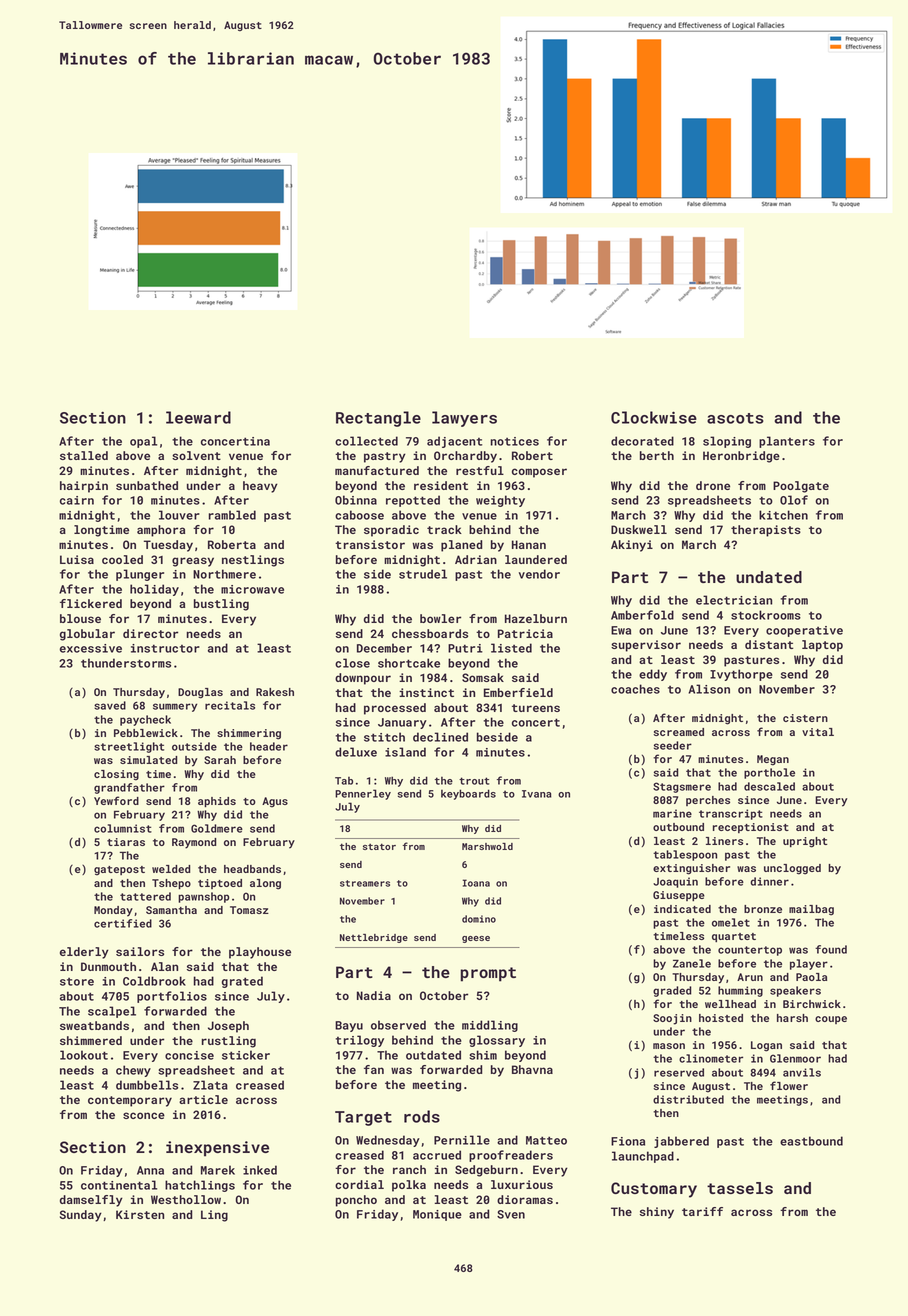  I want to click on Pennerley, so click(363, 794).
